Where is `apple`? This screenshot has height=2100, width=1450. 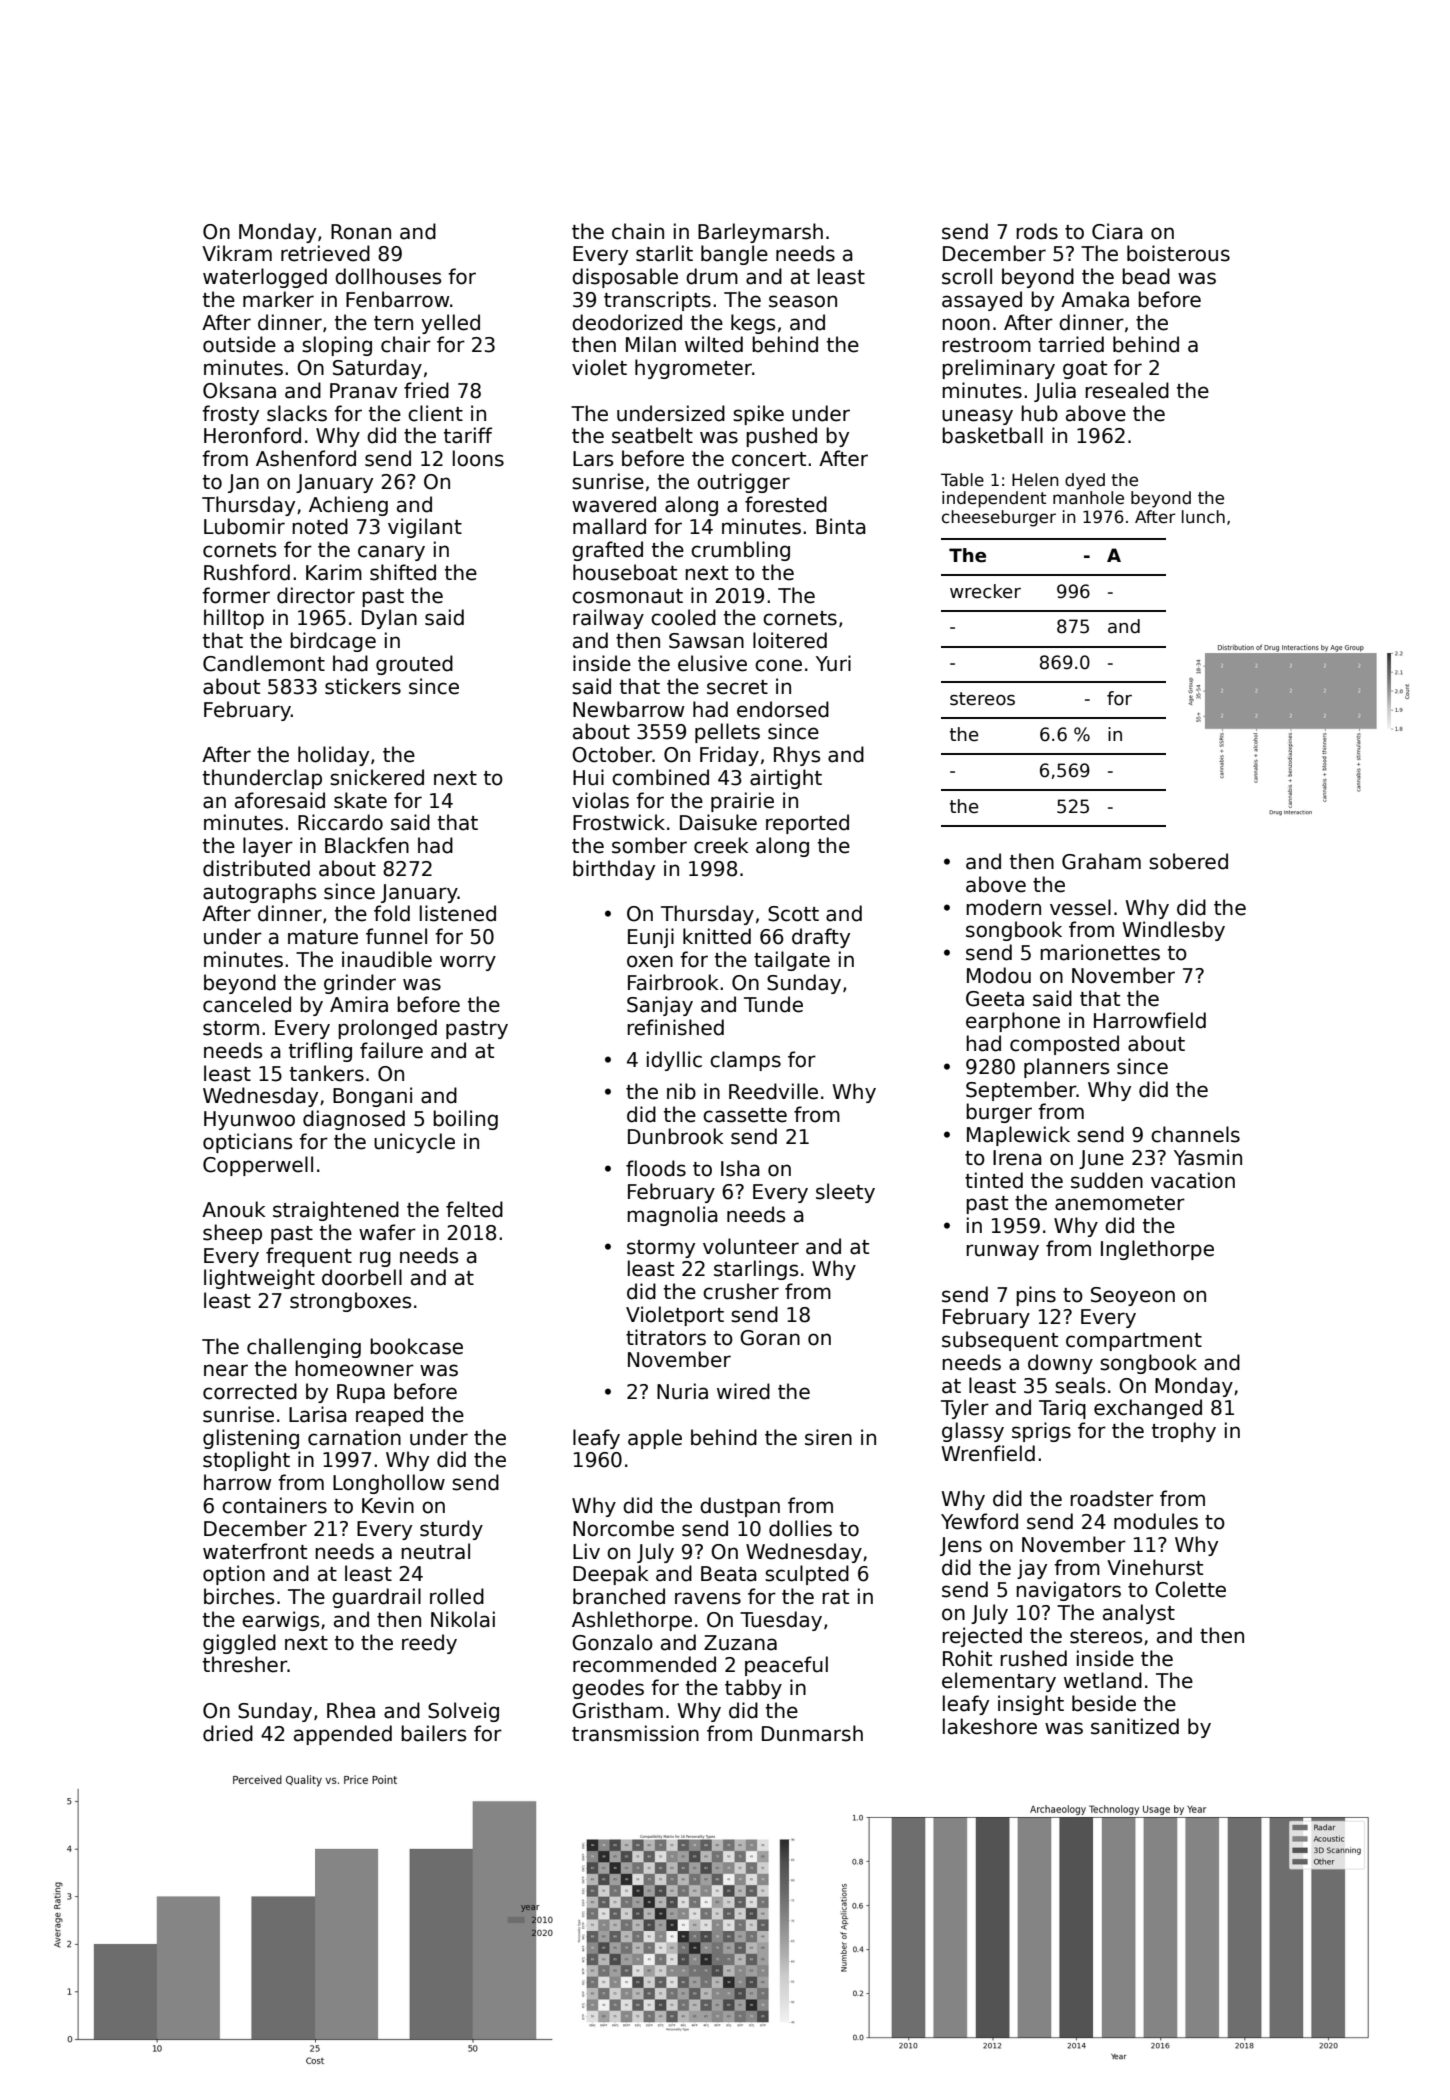
apple is located at coordinates (655, 1439).
